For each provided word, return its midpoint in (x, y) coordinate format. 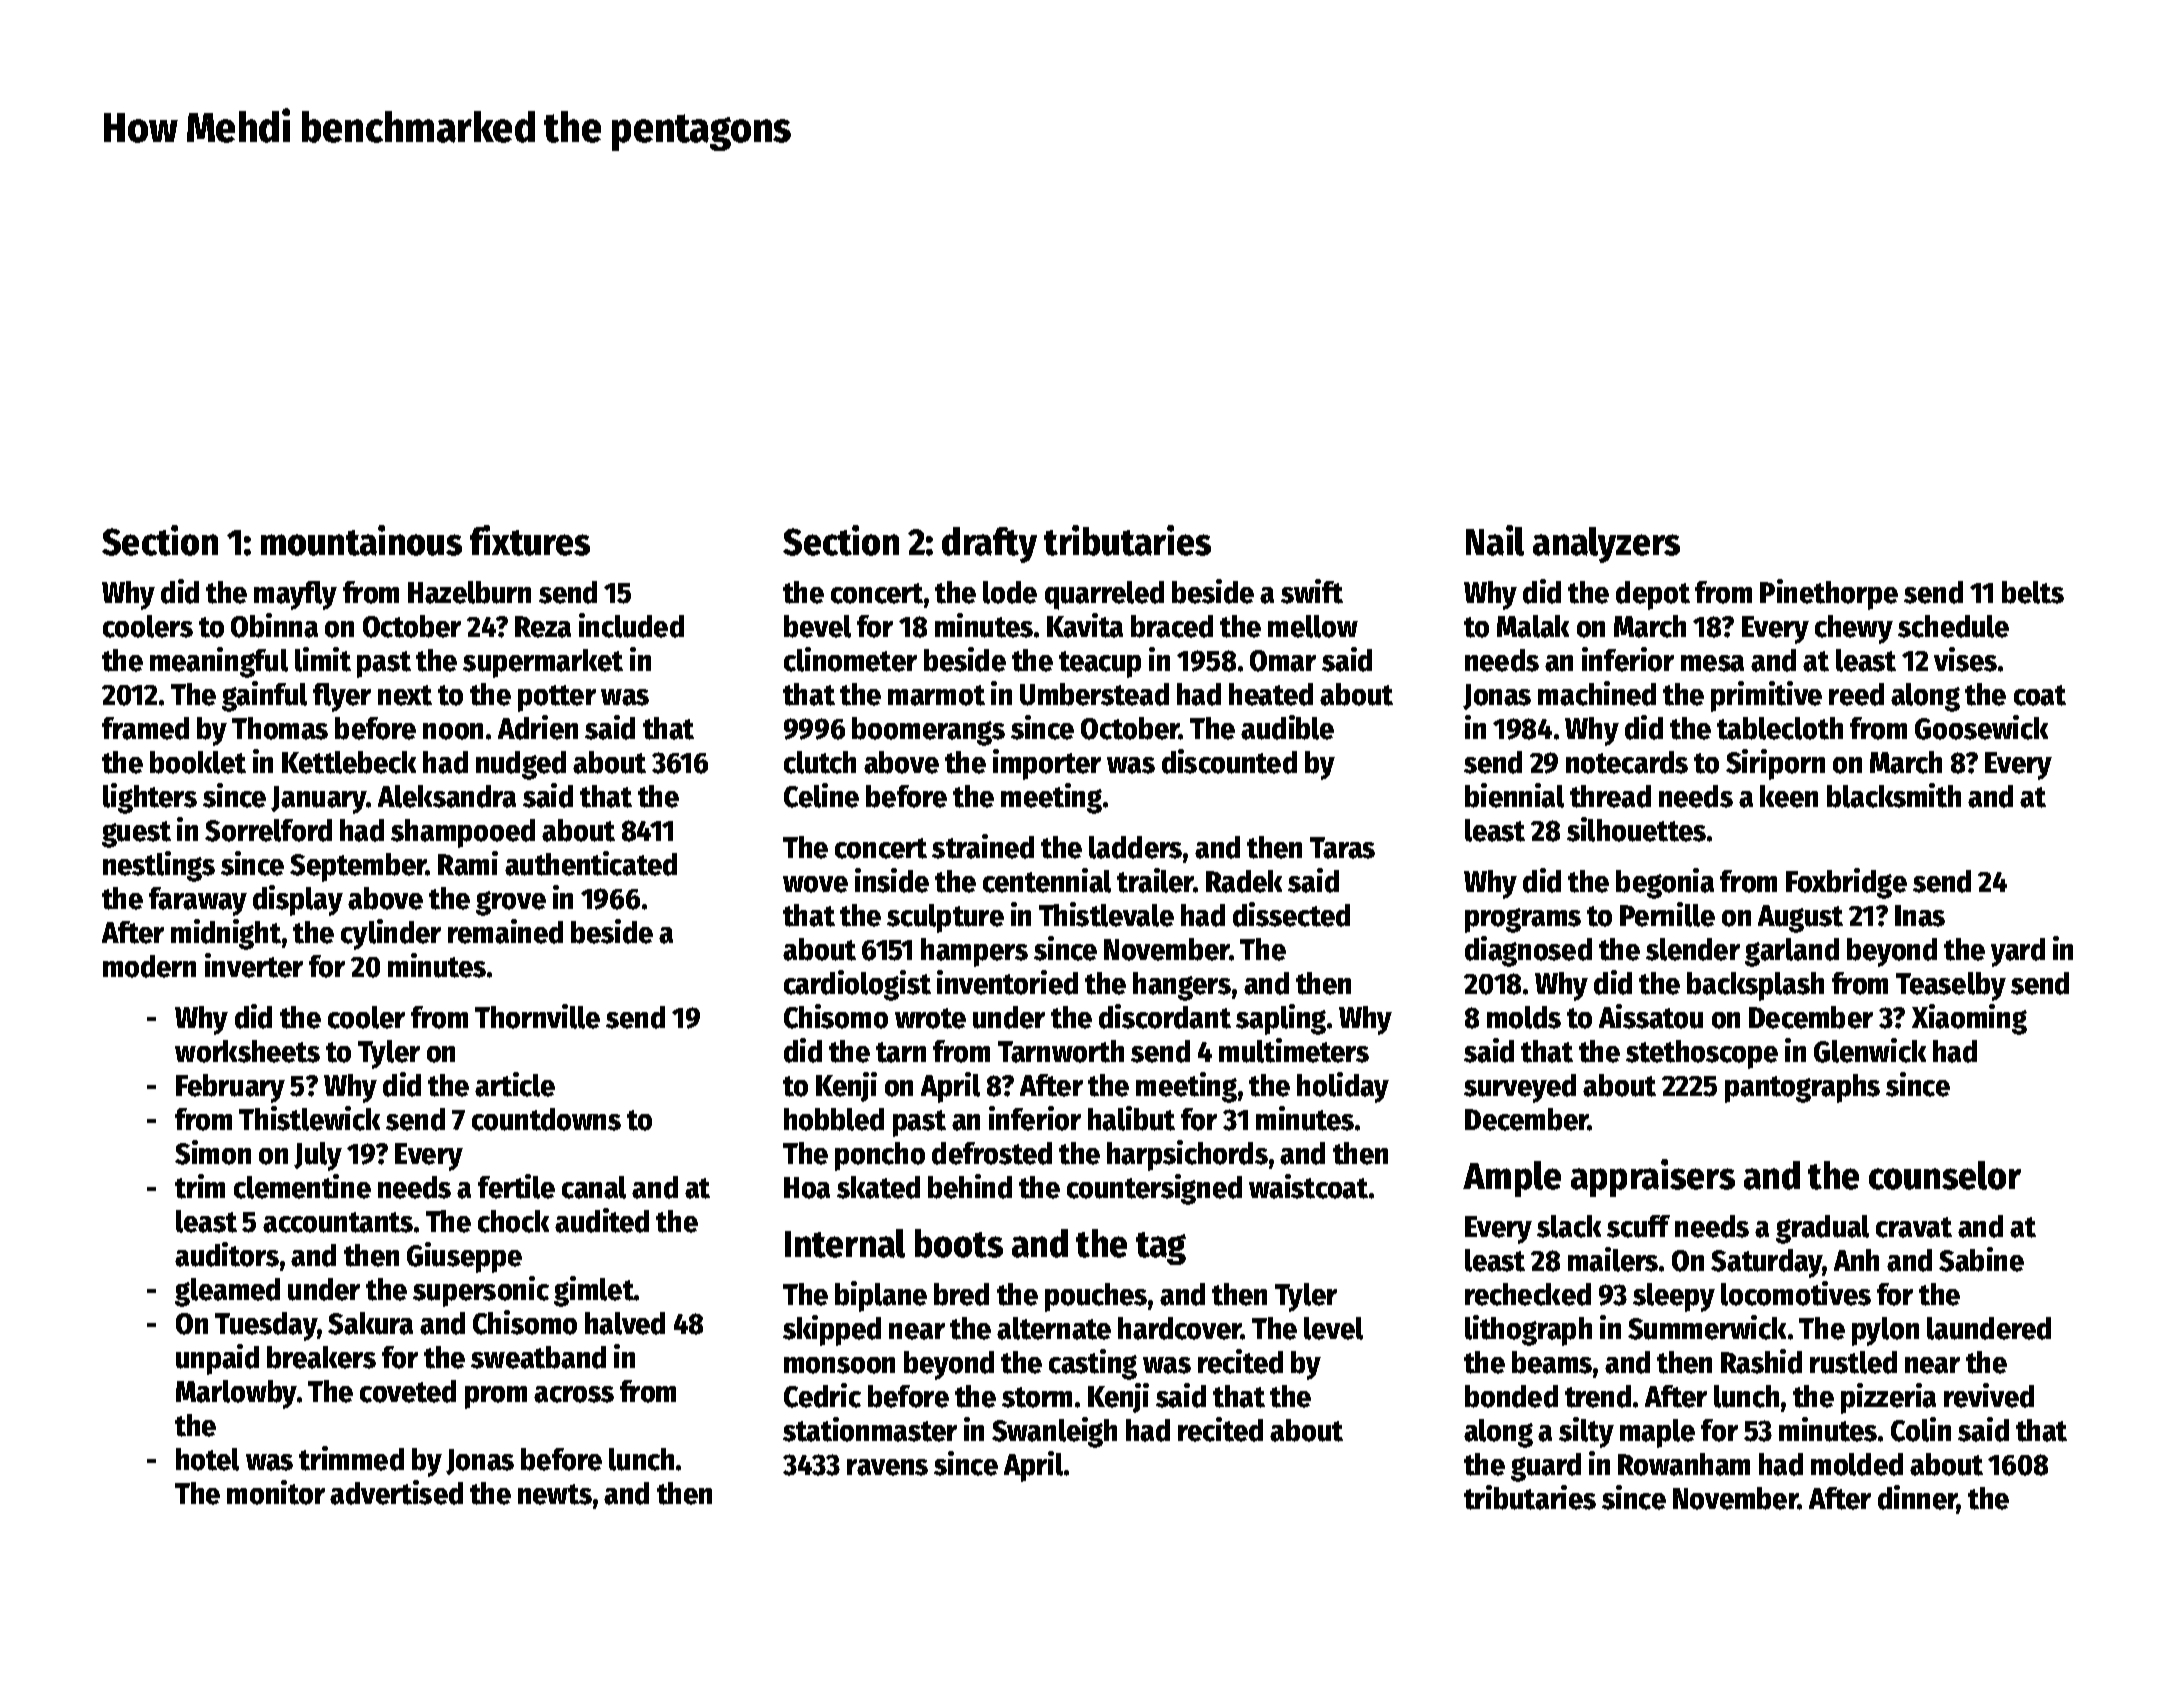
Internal (845, 1243)
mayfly (295, 595)
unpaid (217, 1359)
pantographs (1802, 1088)
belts (2033, 592)
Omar (1283, 661)
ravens (887, 1467)
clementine (302, 1186)
